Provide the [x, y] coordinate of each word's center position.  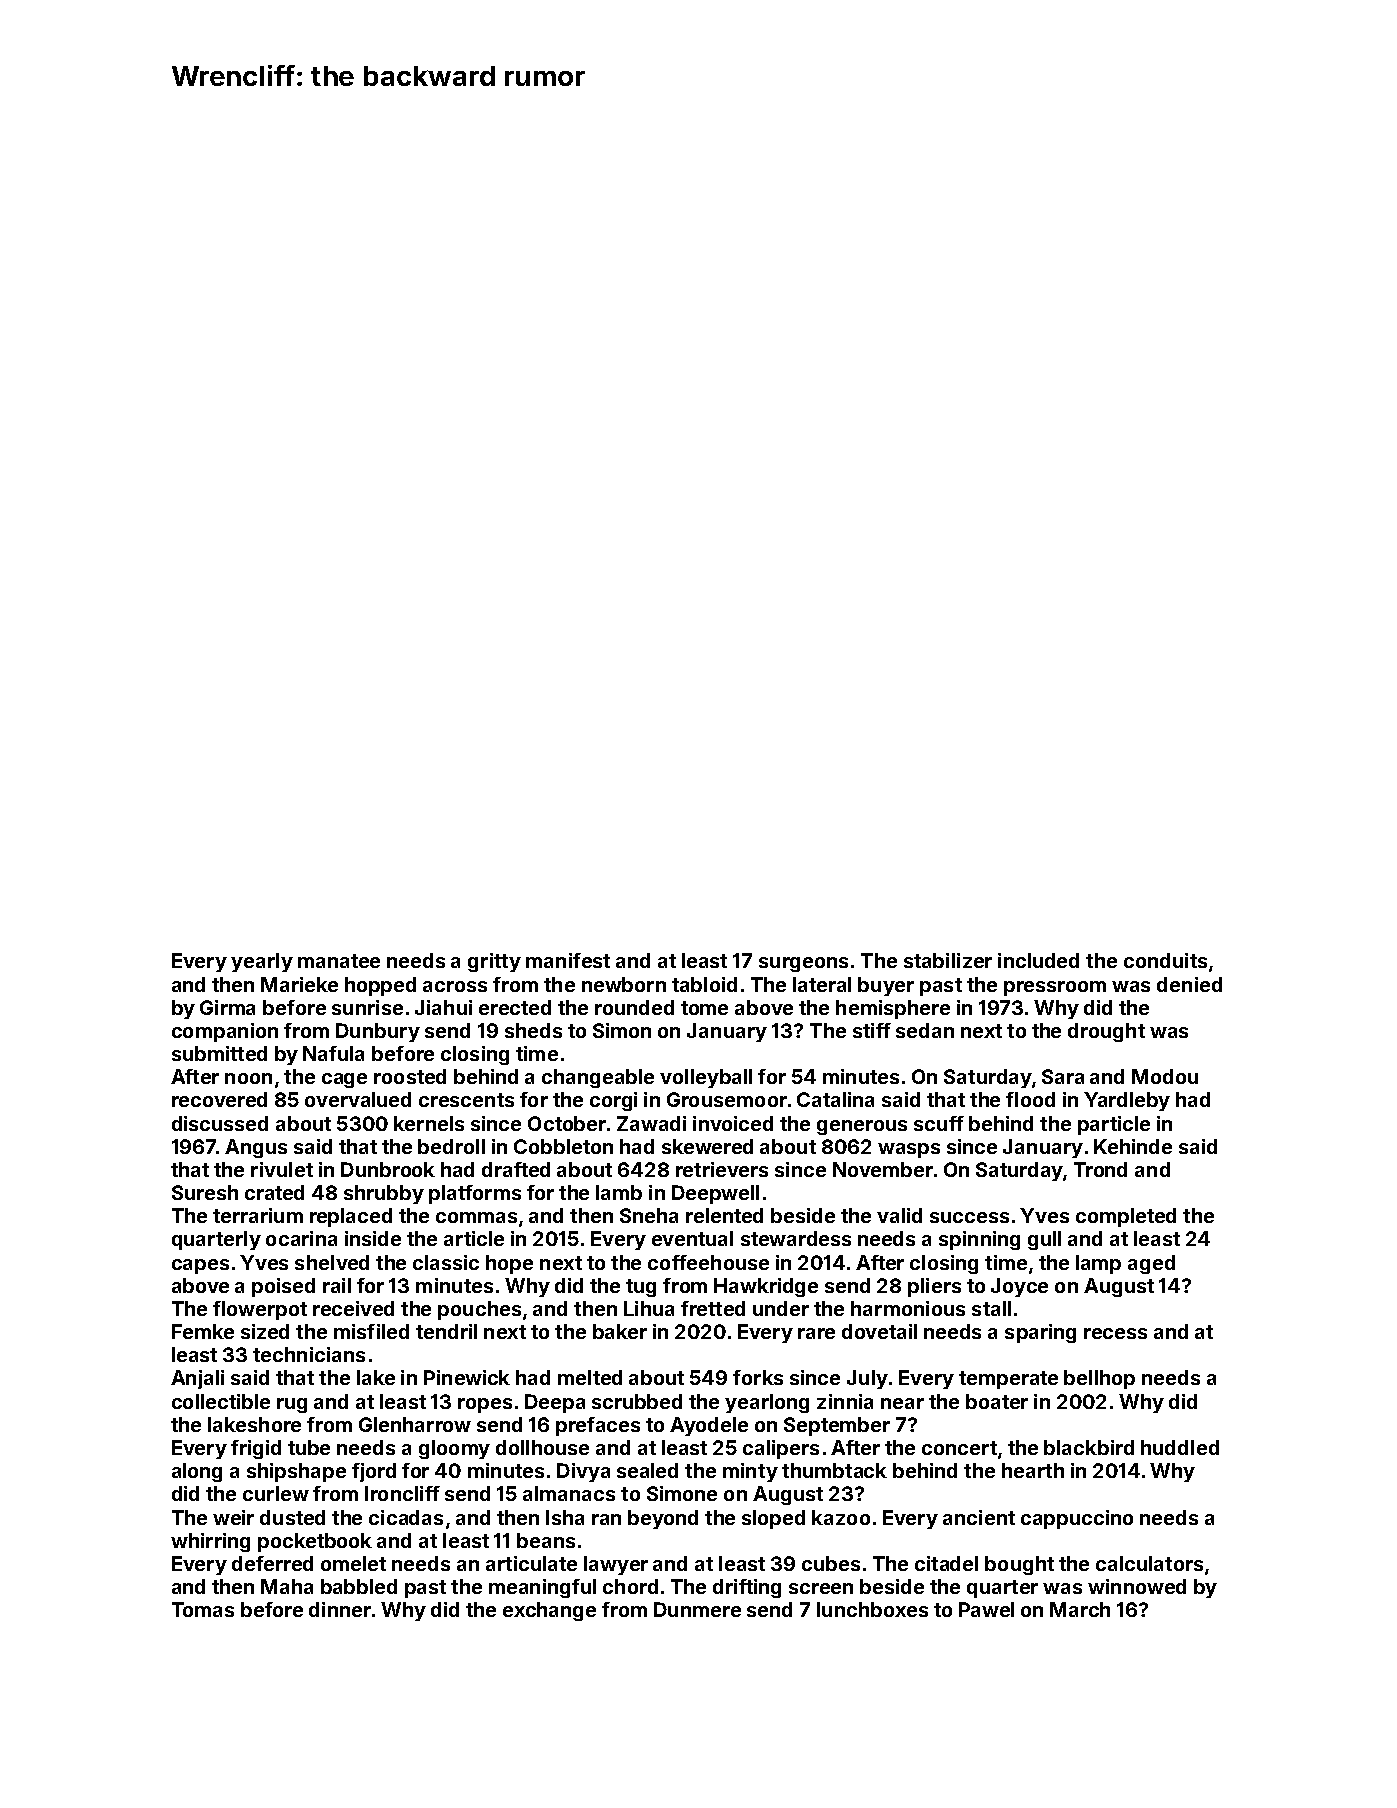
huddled [1180, 1447]
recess [1115, 1333]
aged [1151, 1264]
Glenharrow [415, 1424]
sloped [773, 1519]
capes [200, 1266]
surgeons [803, 964]
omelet [353, 1563]
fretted [713, 1308]
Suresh [205, 1192]
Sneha [649, 1215]
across [455, 986]
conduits [1165, 960]
